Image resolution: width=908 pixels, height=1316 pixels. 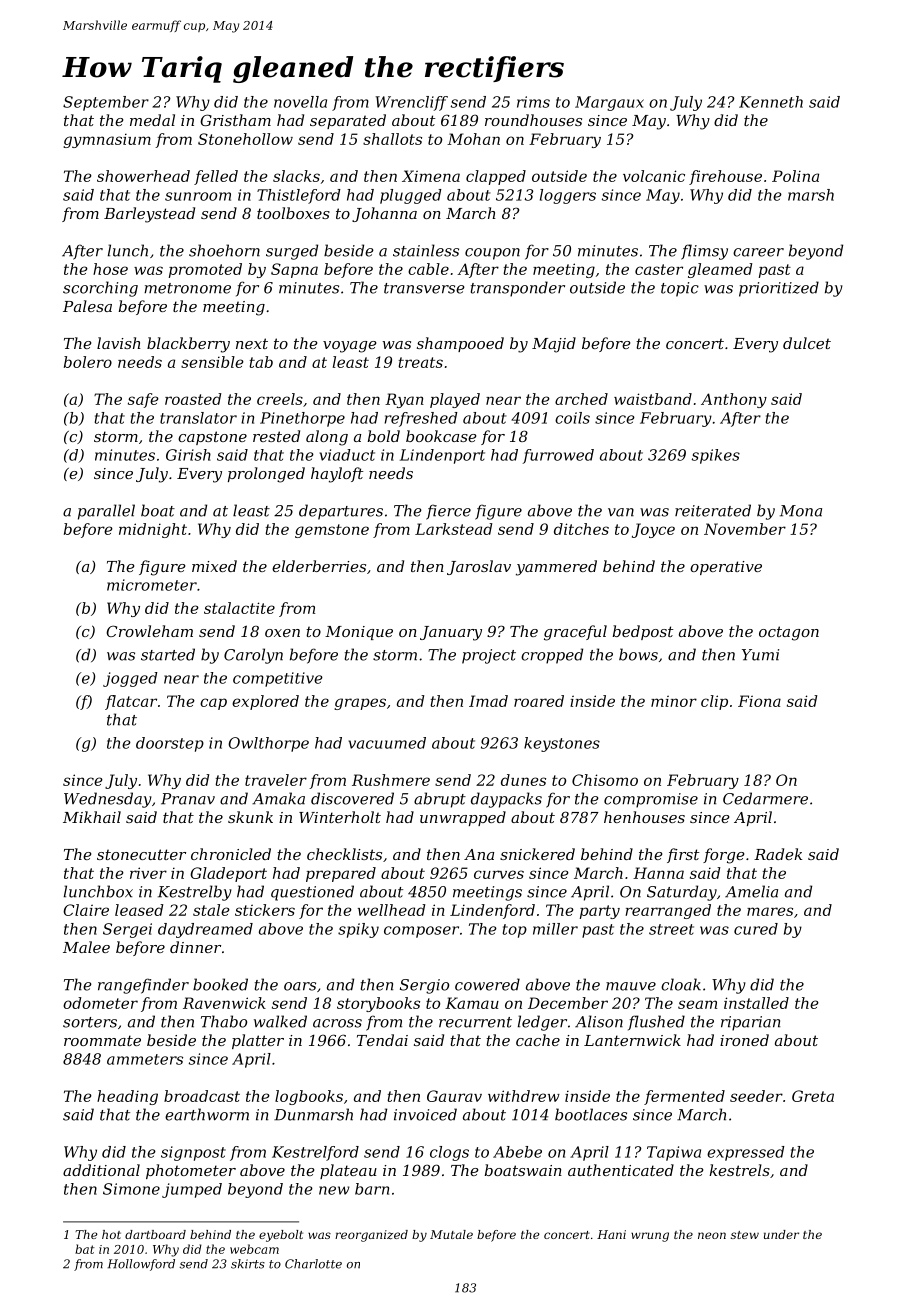 I want to click on bows, so click(x=638, y=654).
